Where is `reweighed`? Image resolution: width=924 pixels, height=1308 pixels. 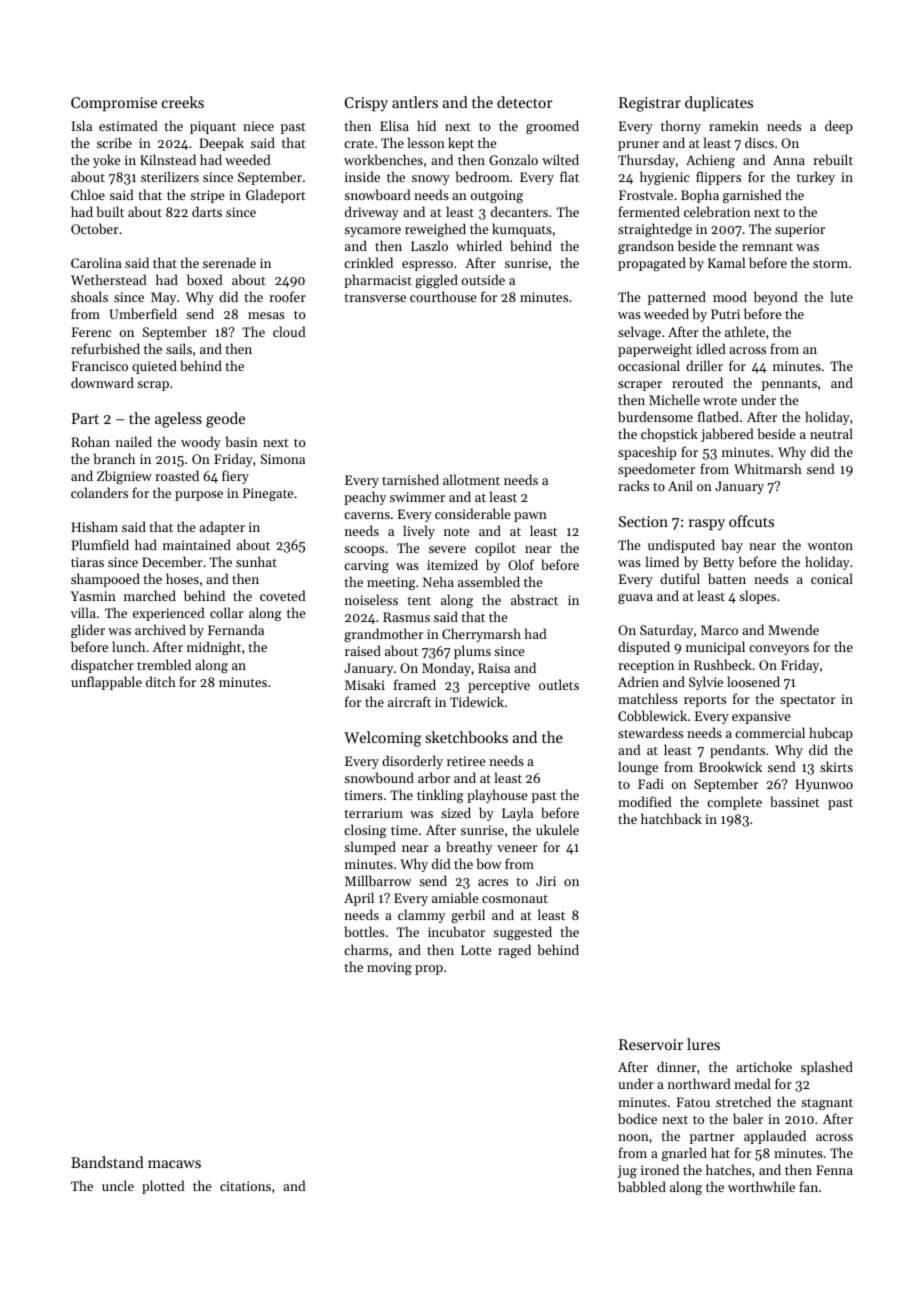 reweighed is located at coordinates (435, 230).
